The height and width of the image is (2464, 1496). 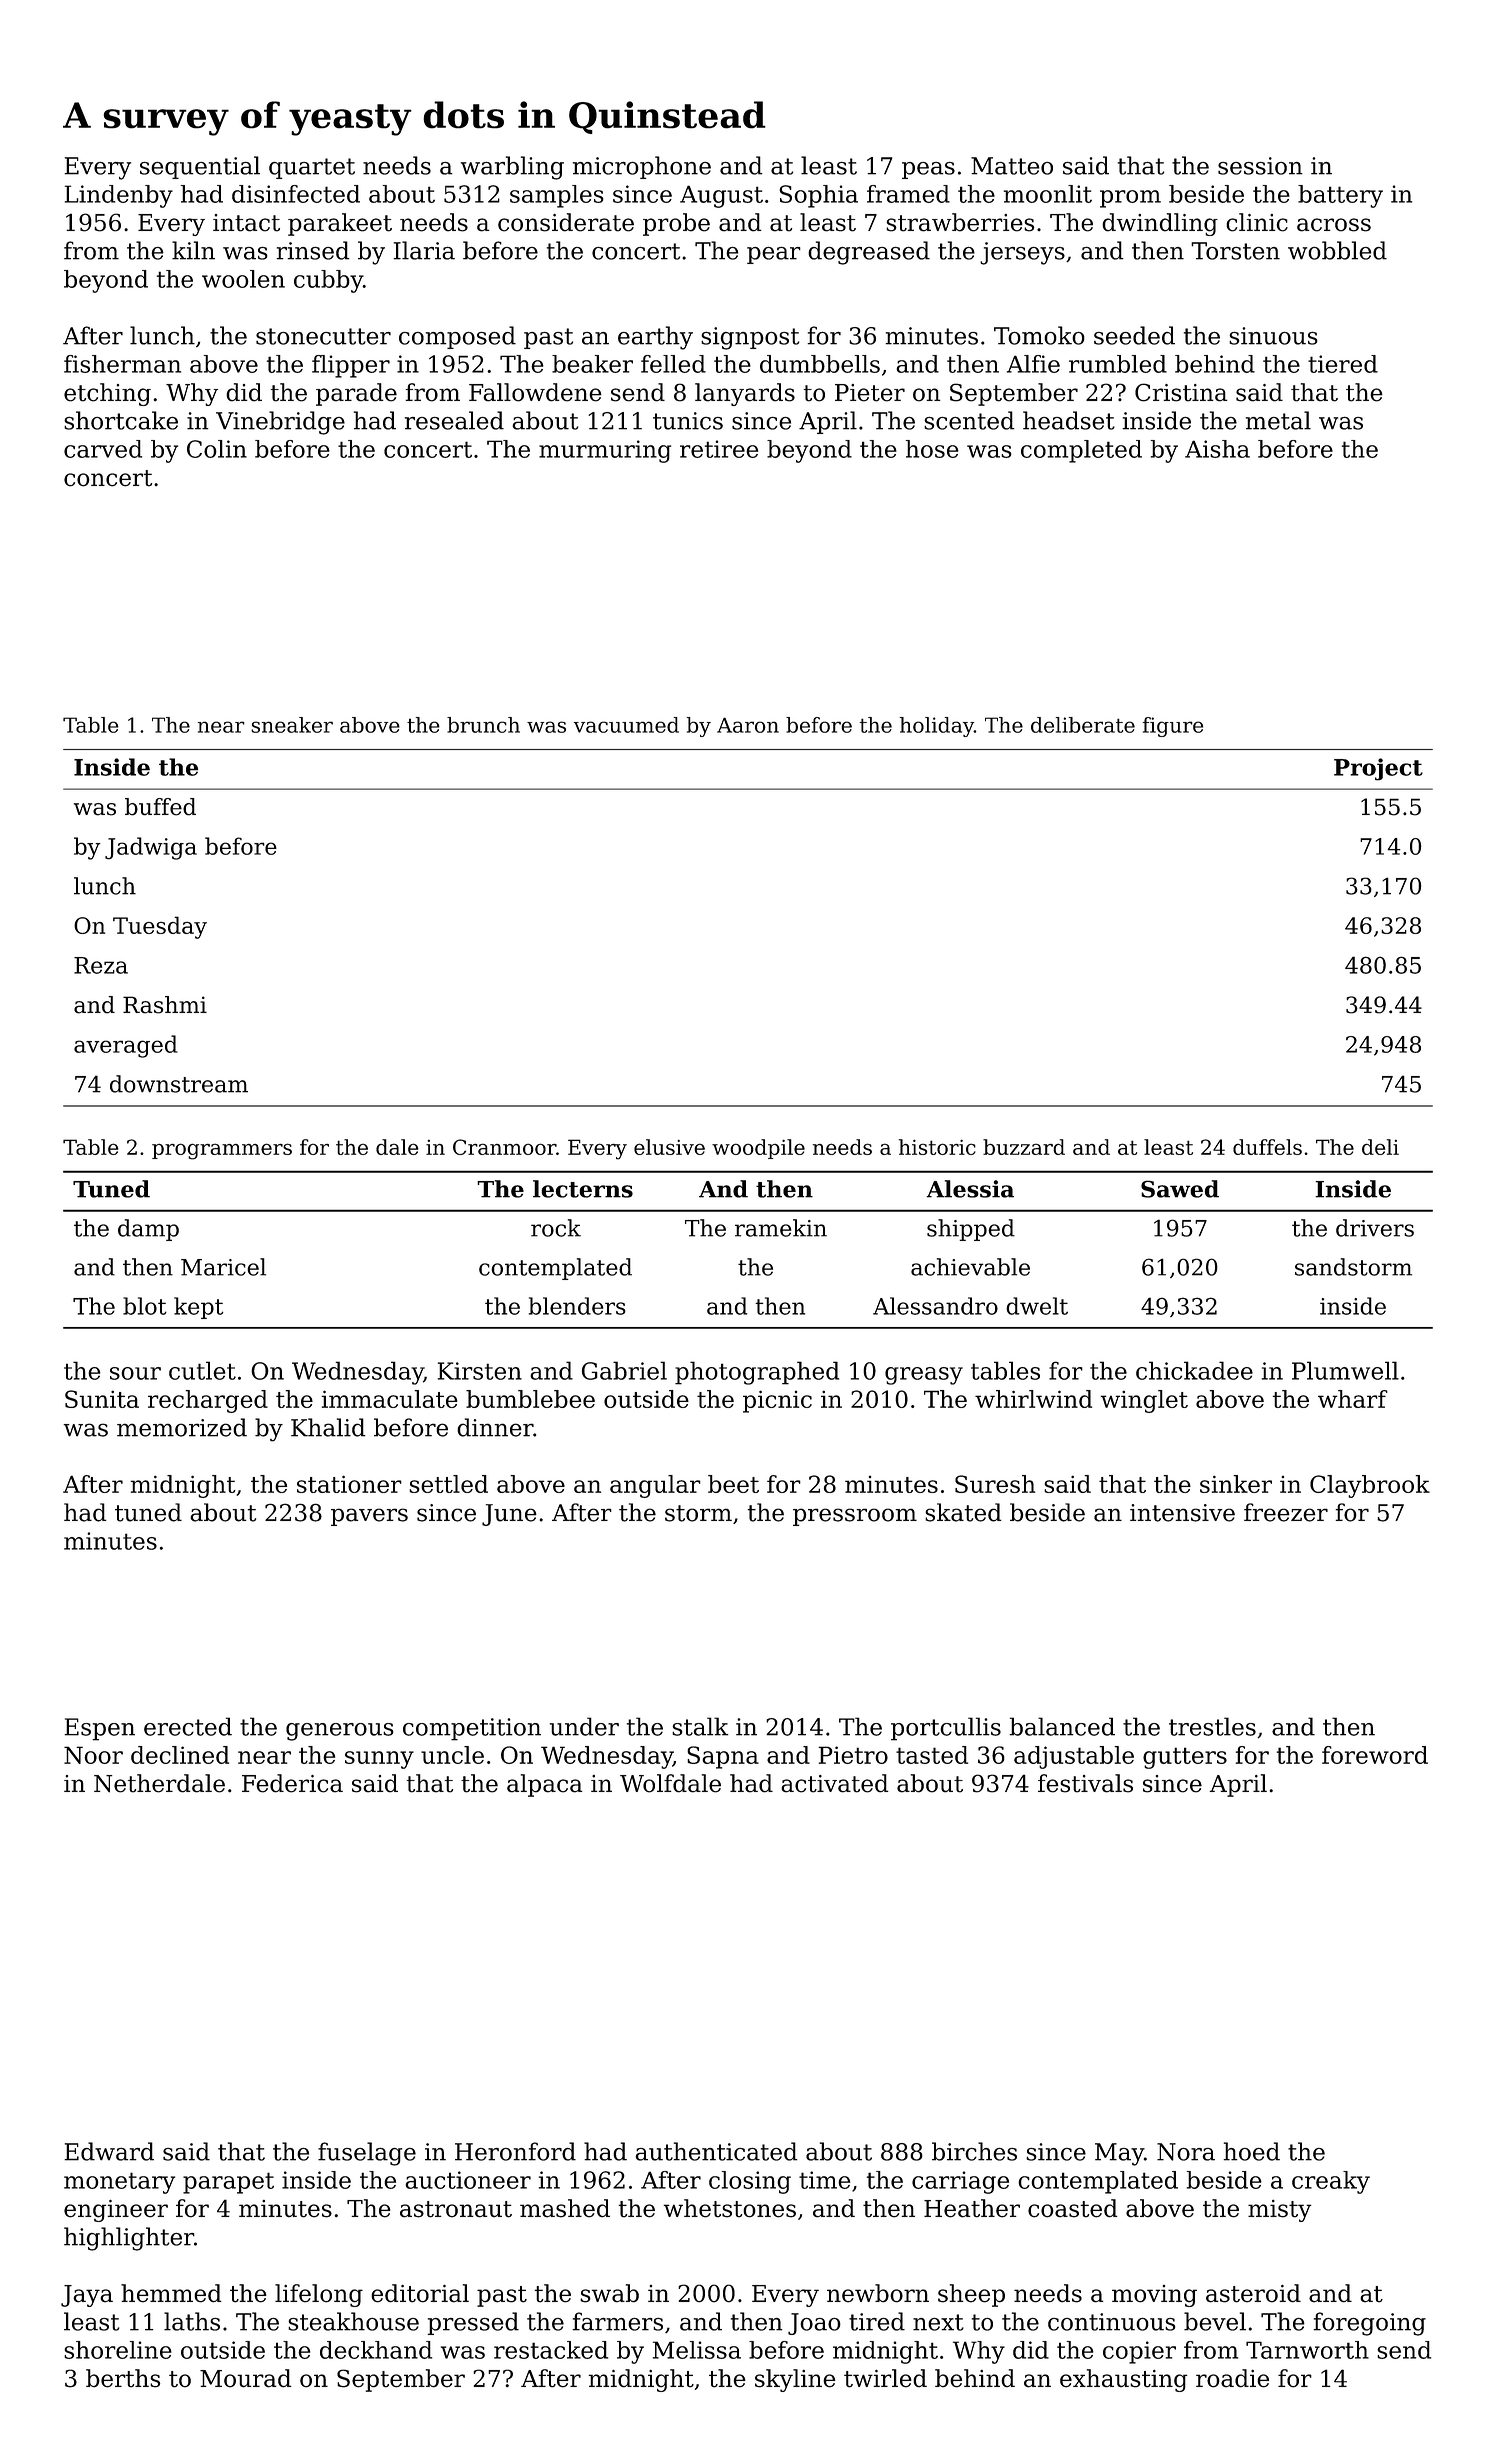 I want to click on bumblebee, so click(x=530, y=1399).
